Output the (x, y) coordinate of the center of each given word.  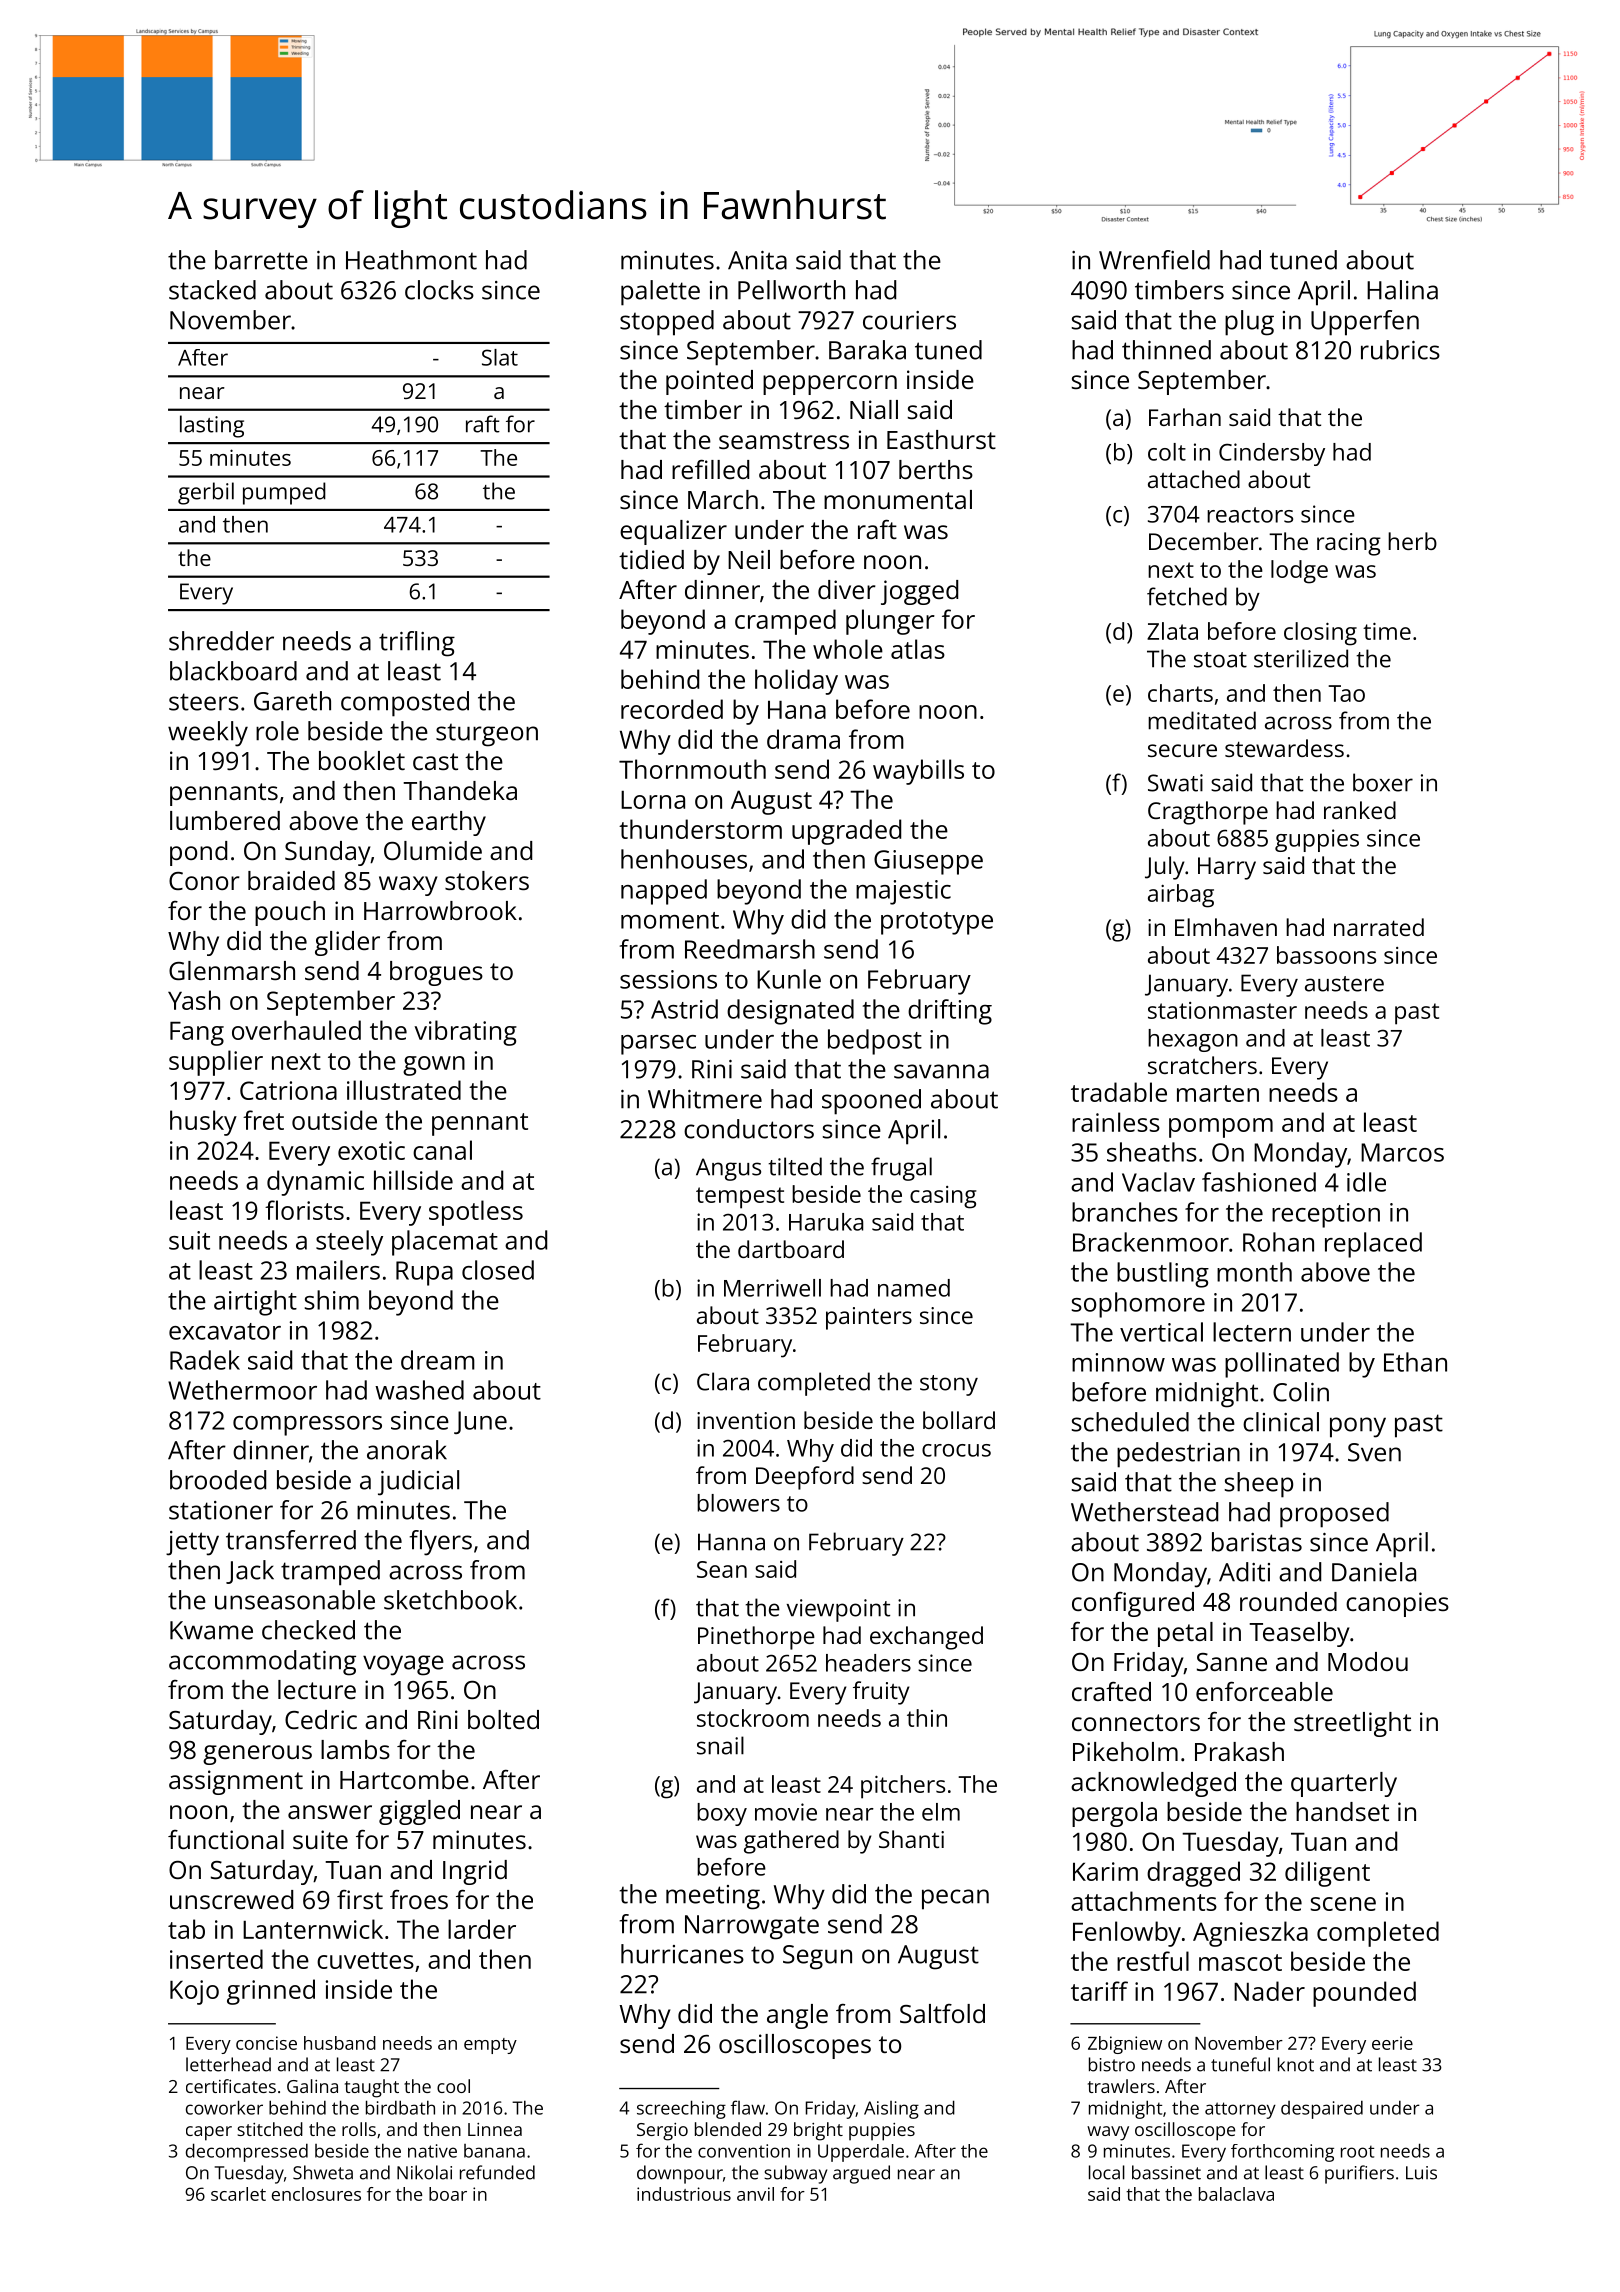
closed (498, 1270)
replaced (1373, 1245)
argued (861, 2174)
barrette (261, 260)
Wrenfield (1154, 260)
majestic (903, 892)
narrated (1379, 927)
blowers (738, 1503)
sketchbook (450, 1600)
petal (1185, 1634)
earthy (449, 823)
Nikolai (424, 2172)
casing (943, 1197)
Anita (757, 260)
